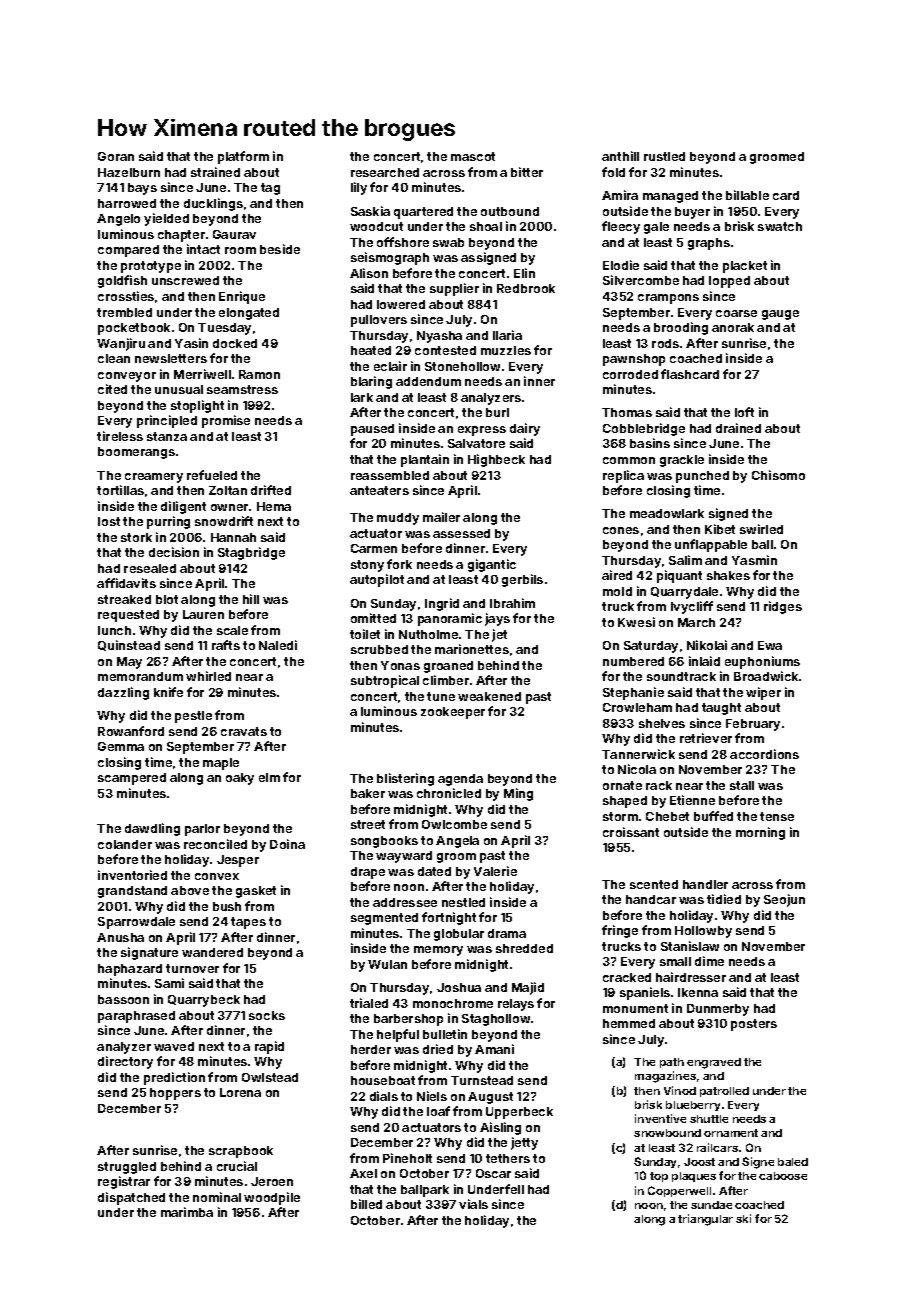 The image size is (908, 1316). I want to click on platform, so click(243, 157).
